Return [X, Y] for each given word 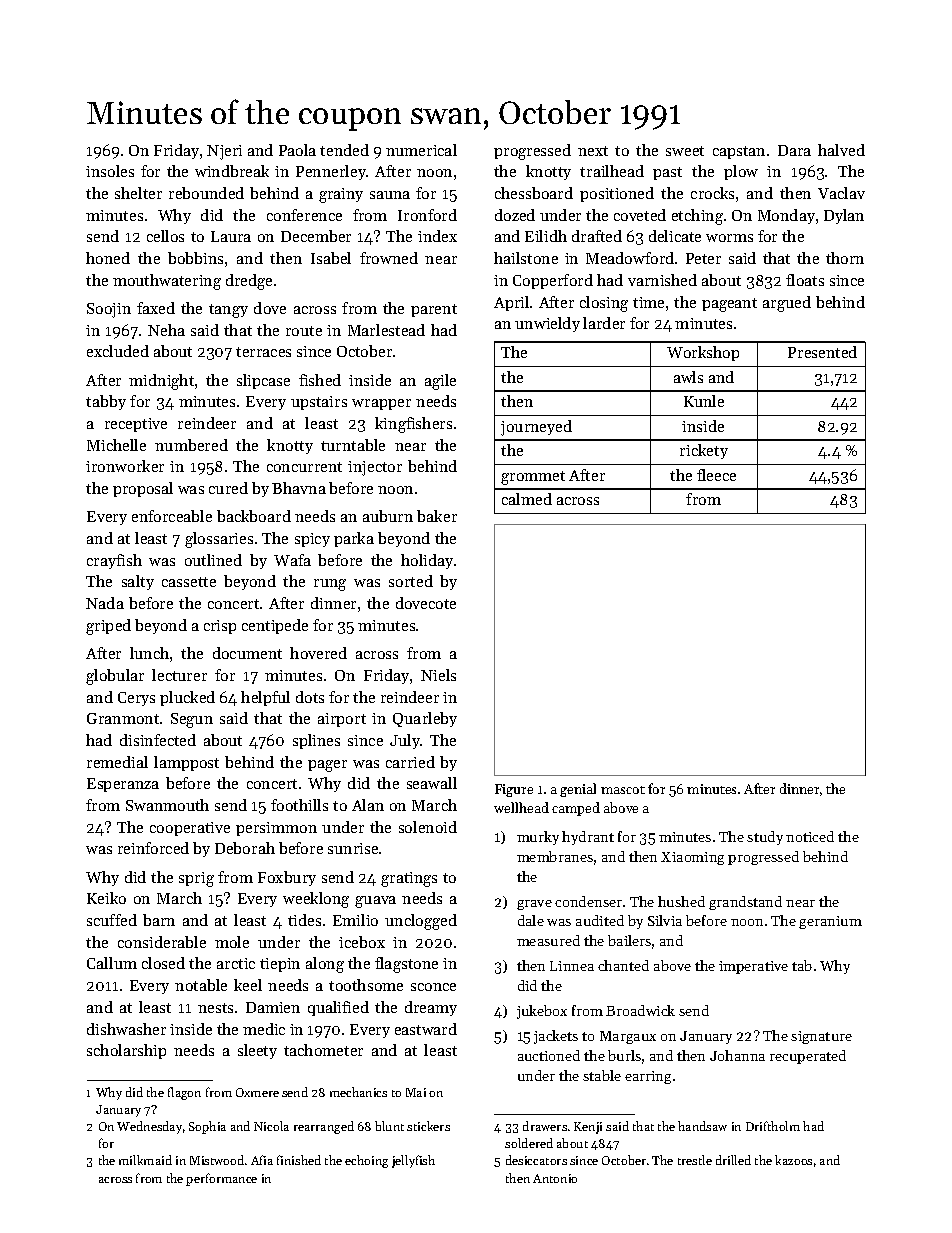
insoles [110, 171]
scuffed [112, 920]
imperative [753, 967]
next [593, 151]
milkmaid [145, 1160]
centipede [275, 626]
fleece [716, 475]
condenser [588, 901]
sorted [411, 581]
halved [841, 150]
